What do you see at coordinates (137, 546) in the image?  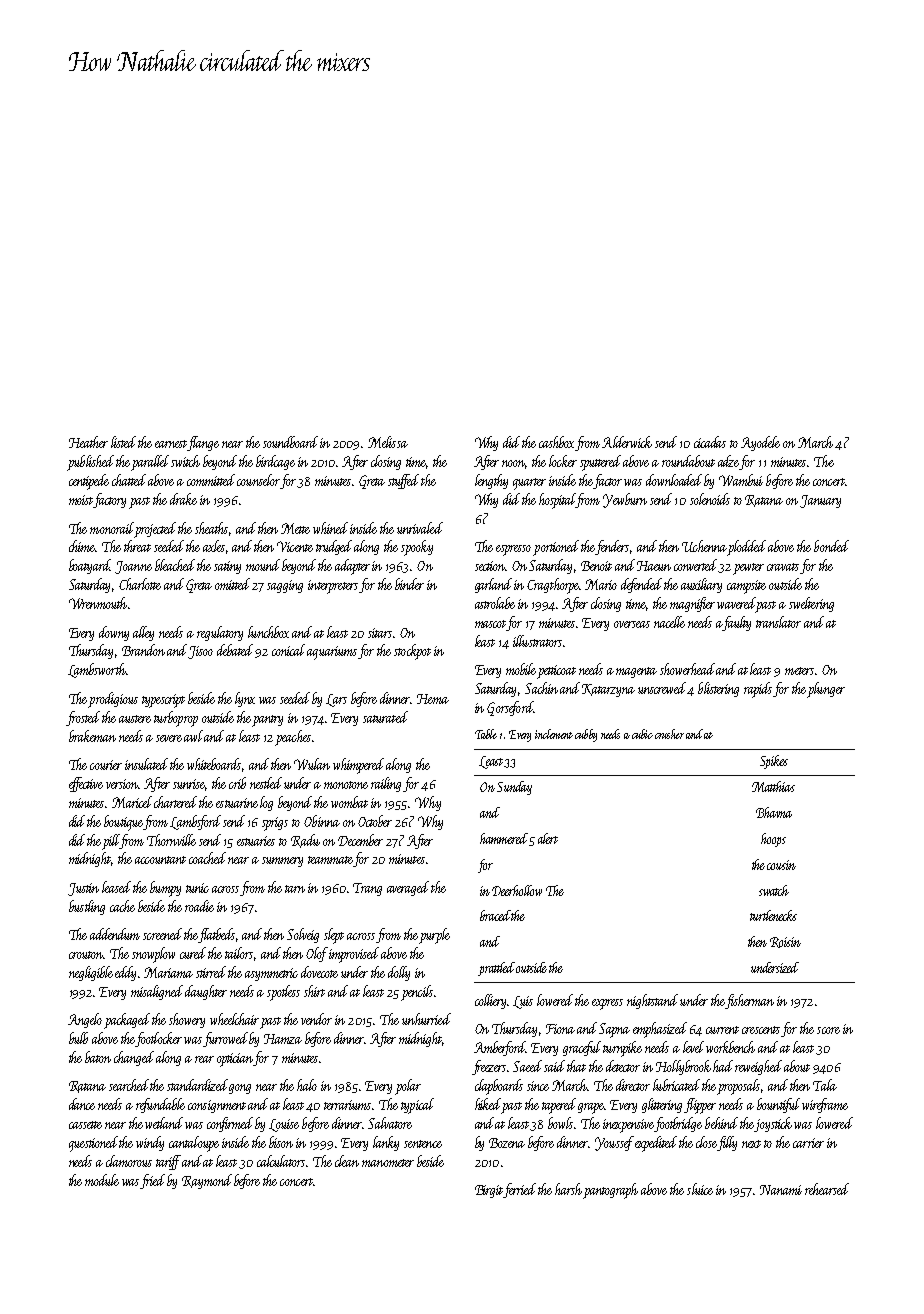 I see `threat` at bounding box center [137, 546].
